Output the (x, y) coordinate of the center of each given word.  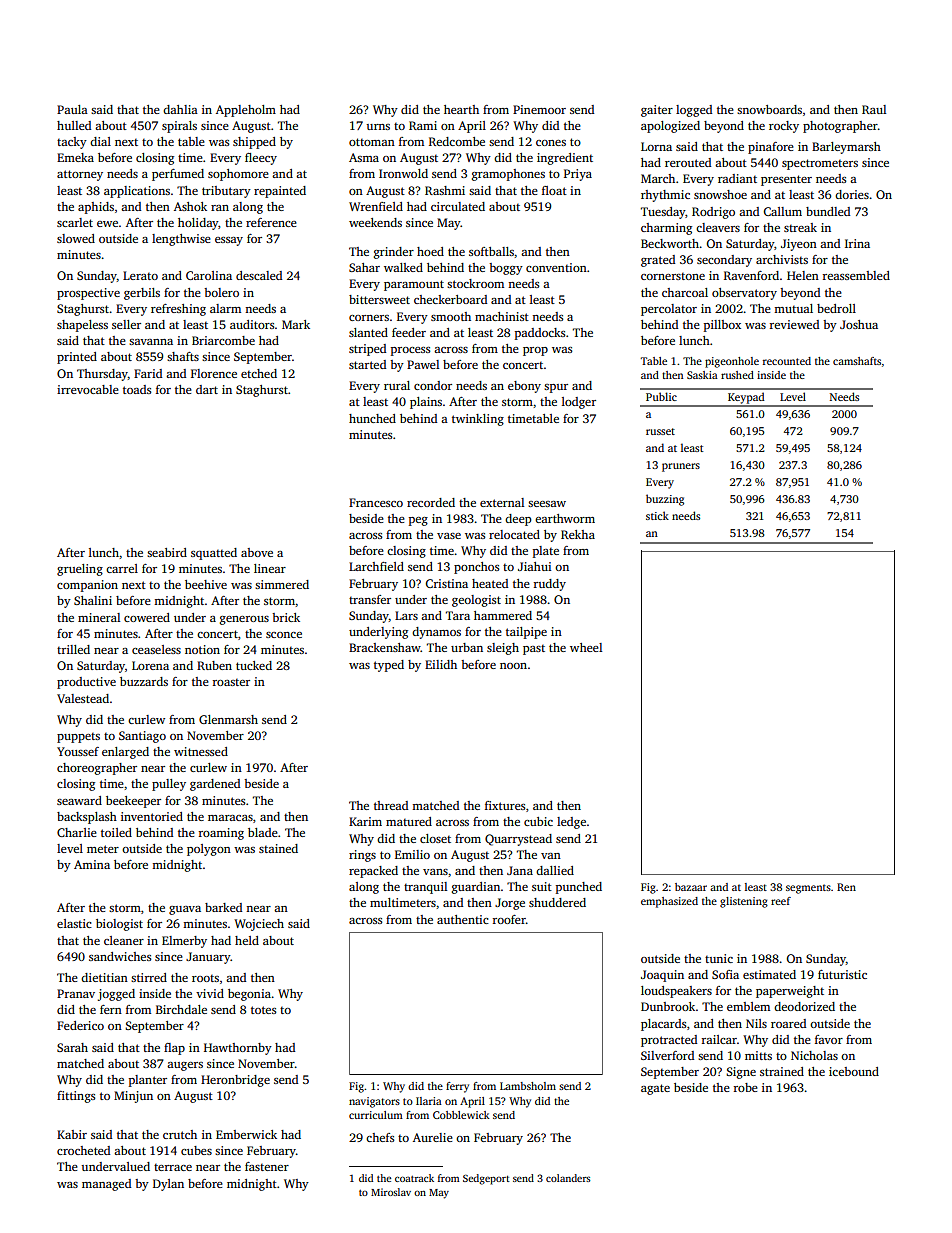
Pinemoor (539, 109)
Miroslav (391, 1192)
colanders (568, 1178)
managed (106, 1185)
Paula (72, 109)
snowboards (769, 109)
